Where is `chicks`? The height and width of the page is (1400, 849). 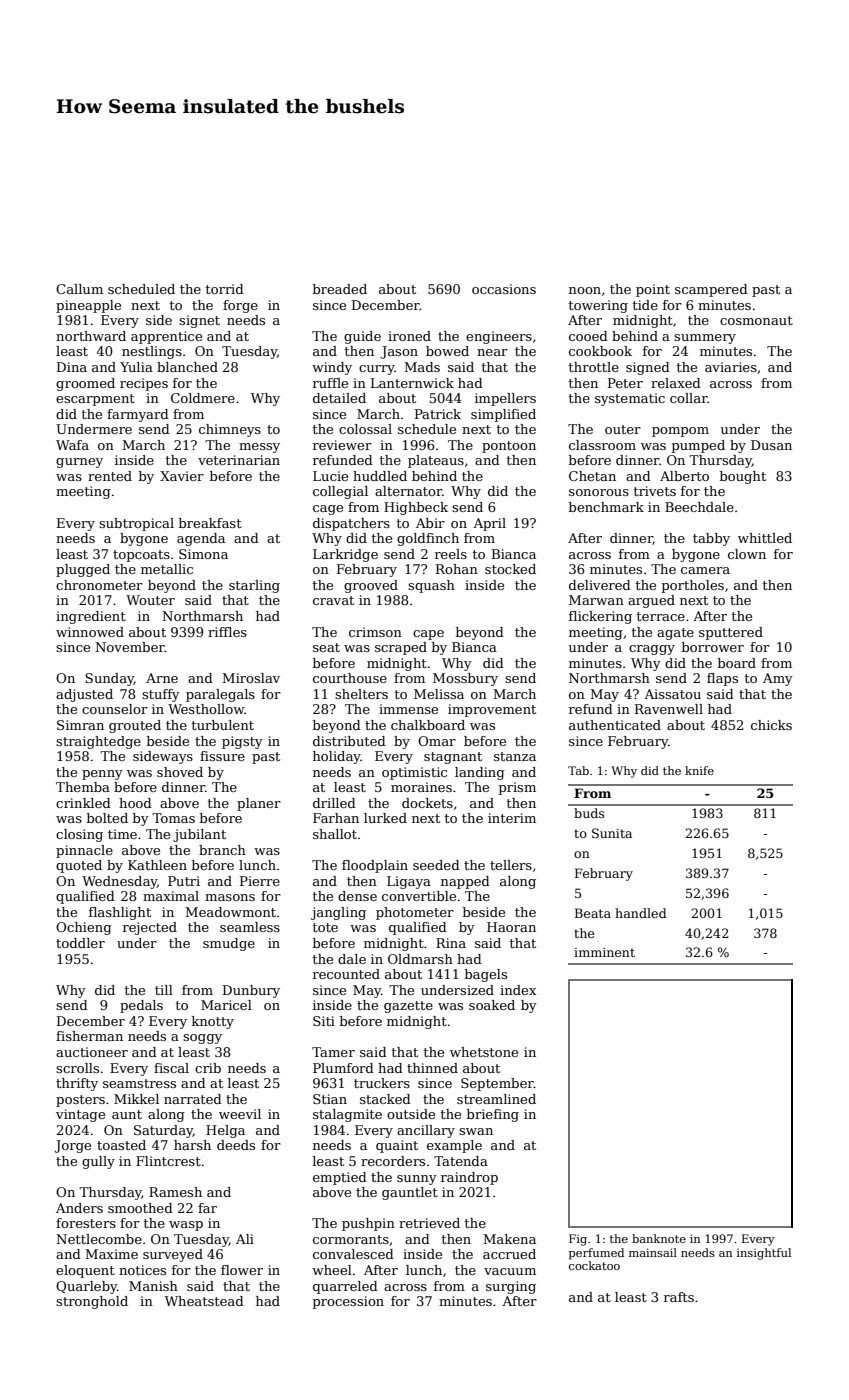
chicks is located at coordinates (771, 725).
